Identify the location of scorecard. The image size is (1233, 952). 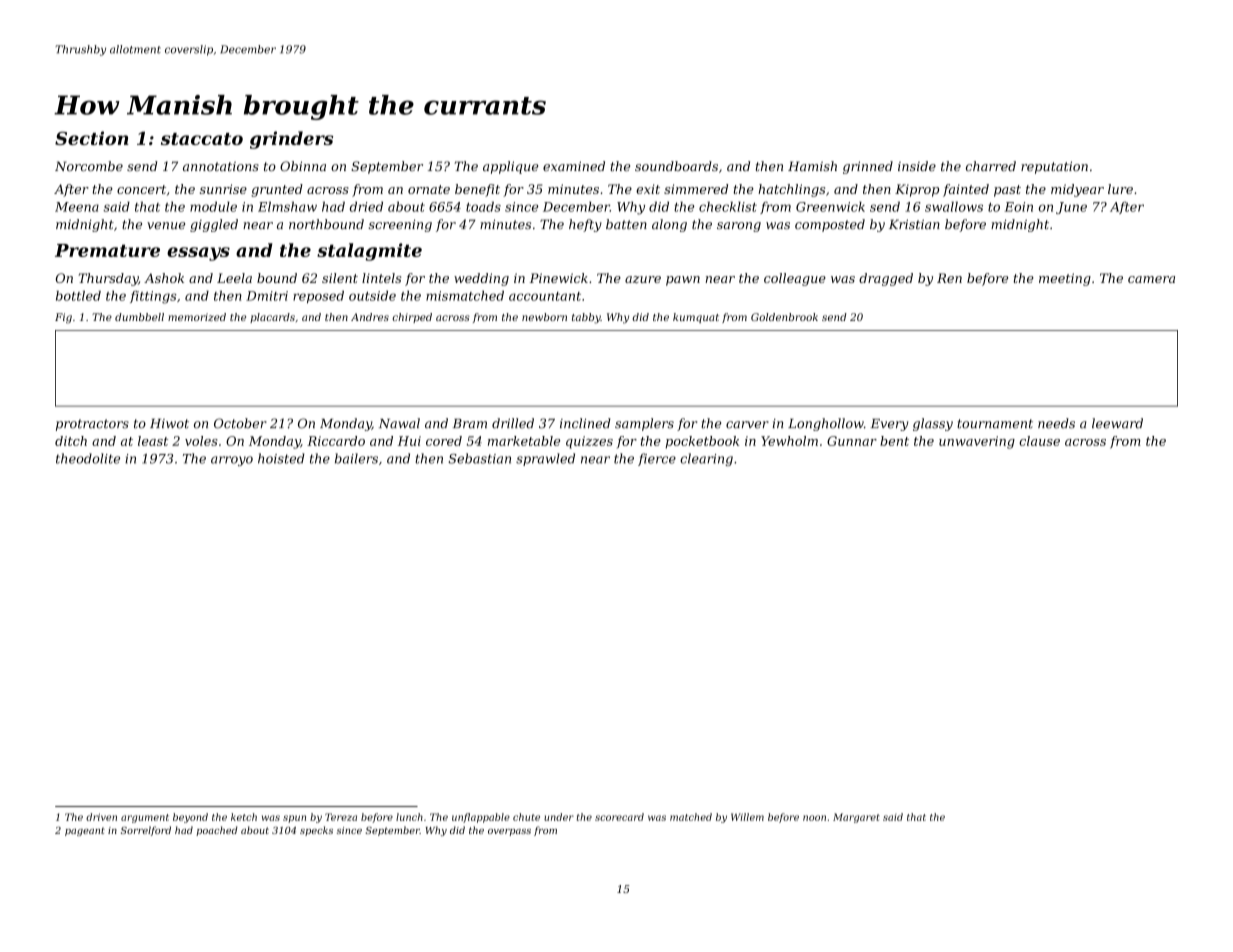
(619, 817).
